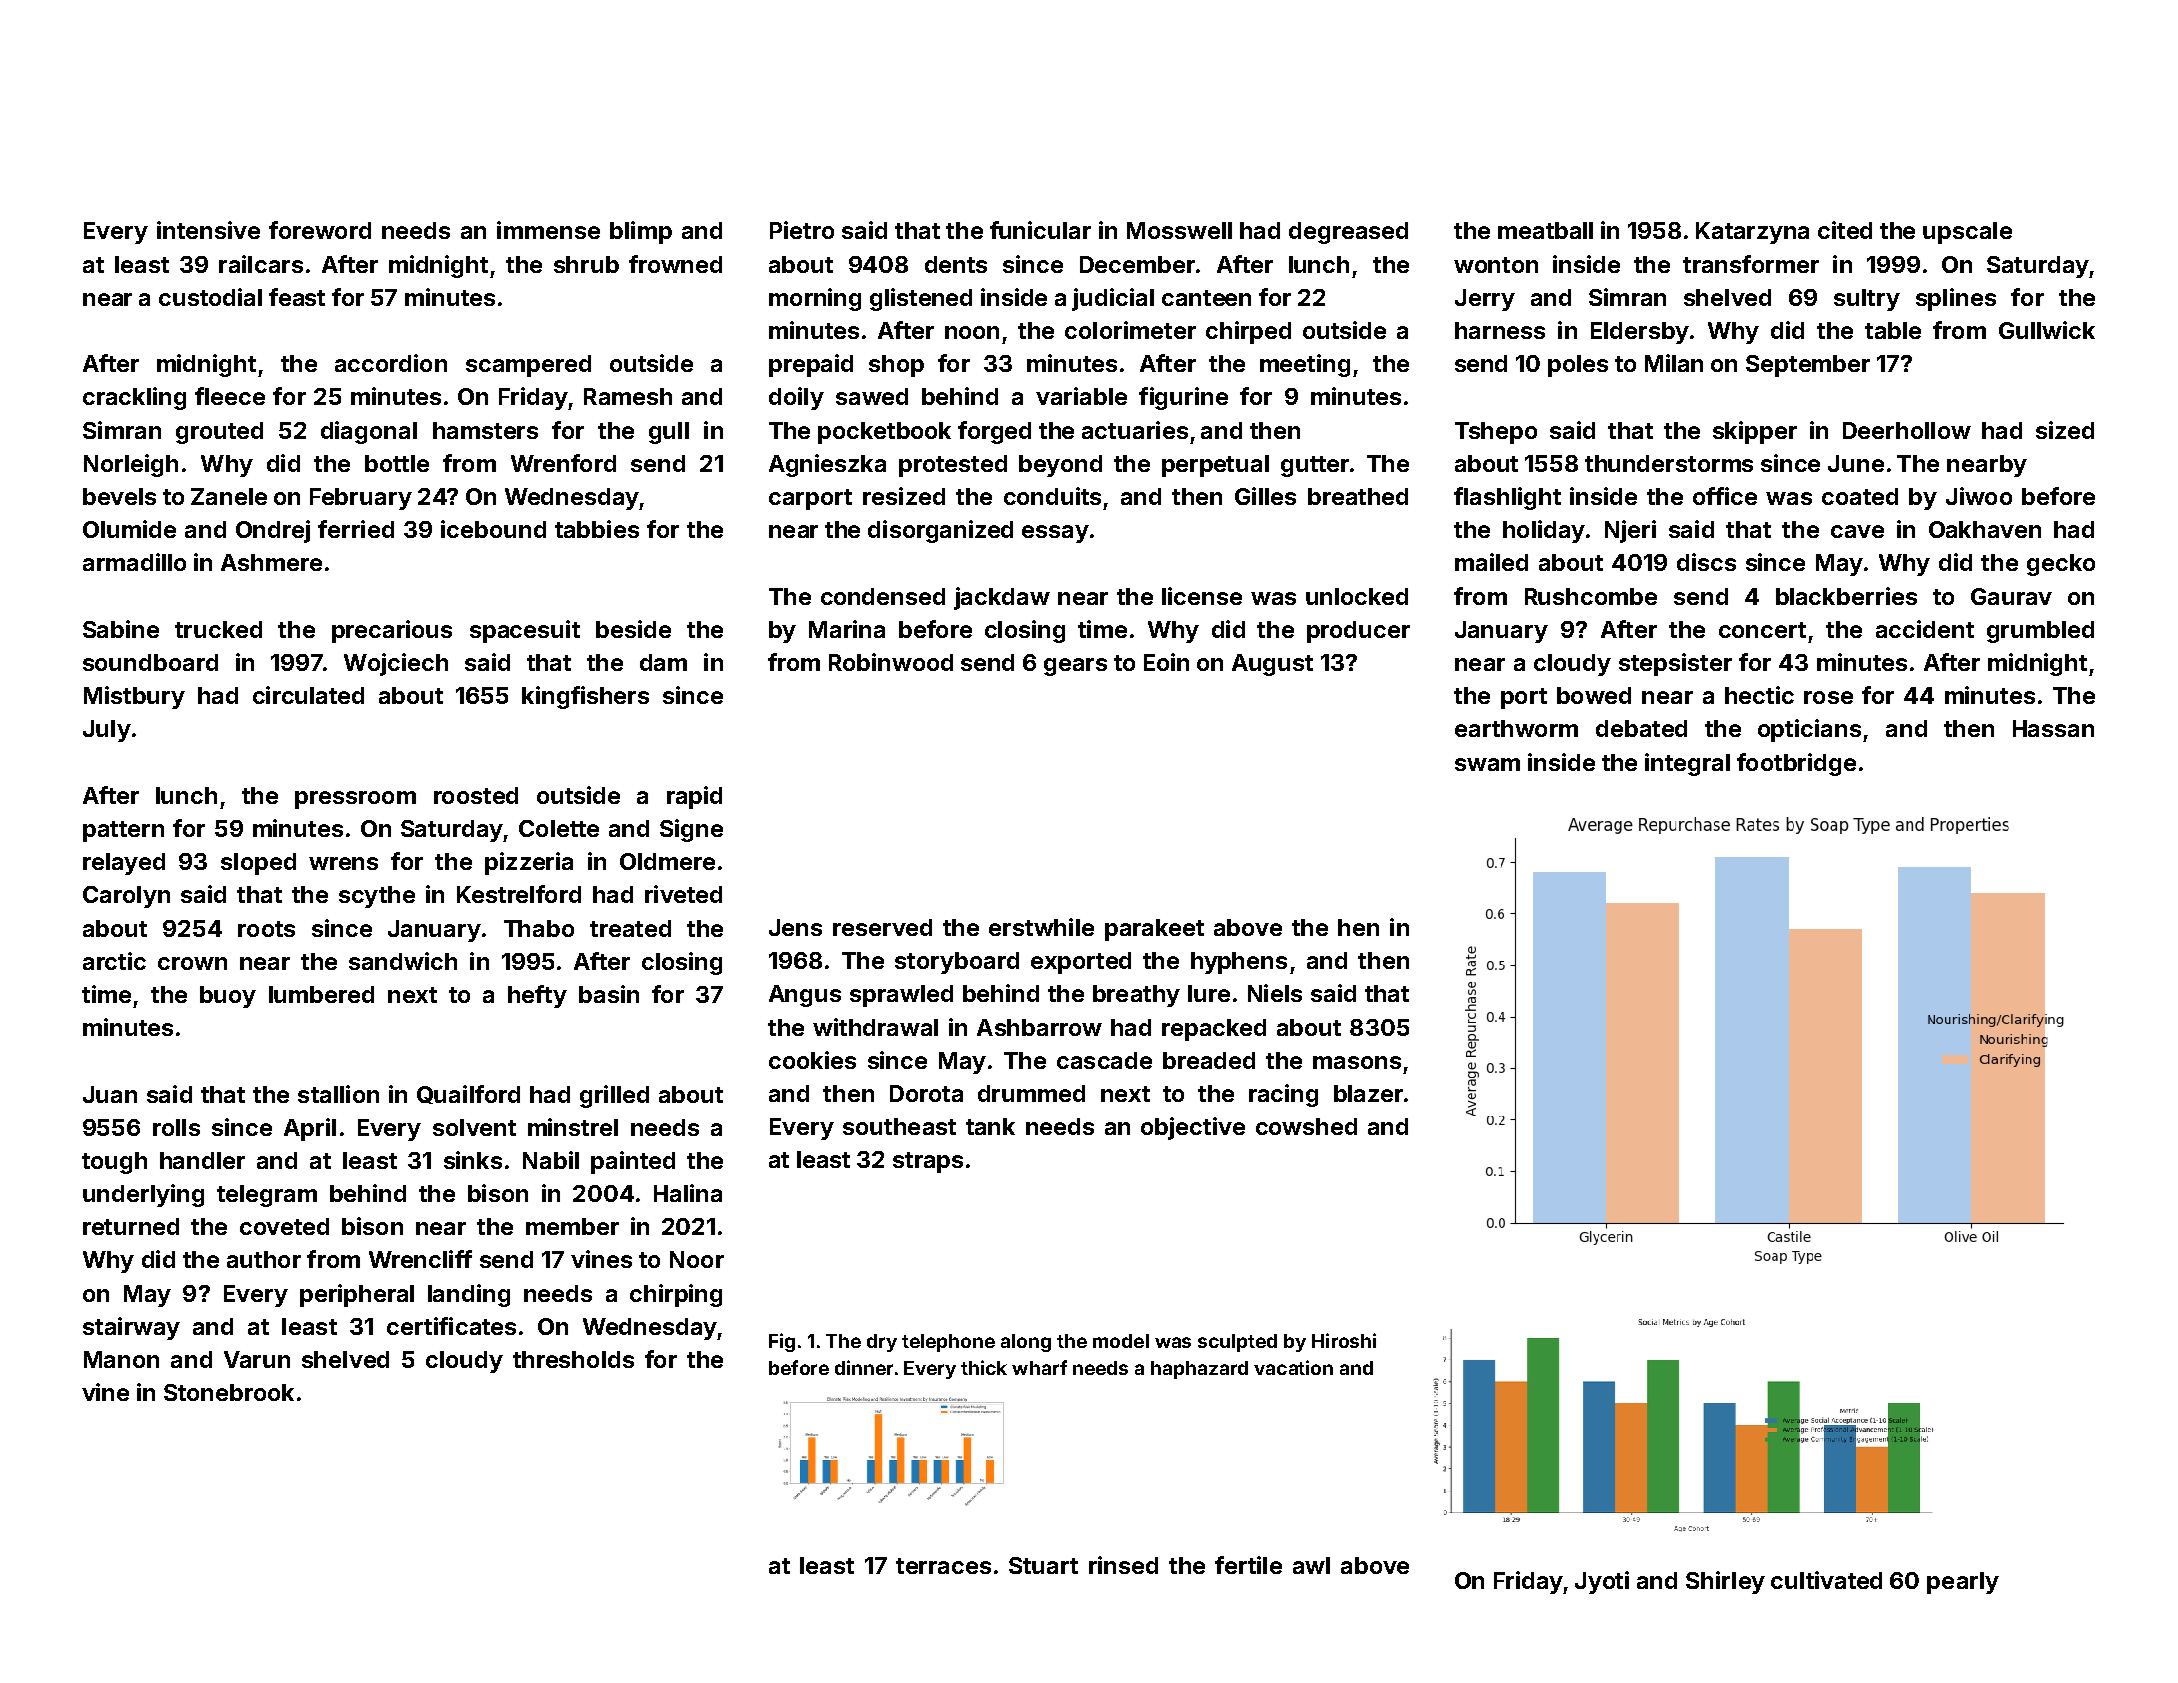 The height and width of the page is (1683, 2178). Describe the element at coordinates (943, 1566) in the page. I see `terraces` at that location.
